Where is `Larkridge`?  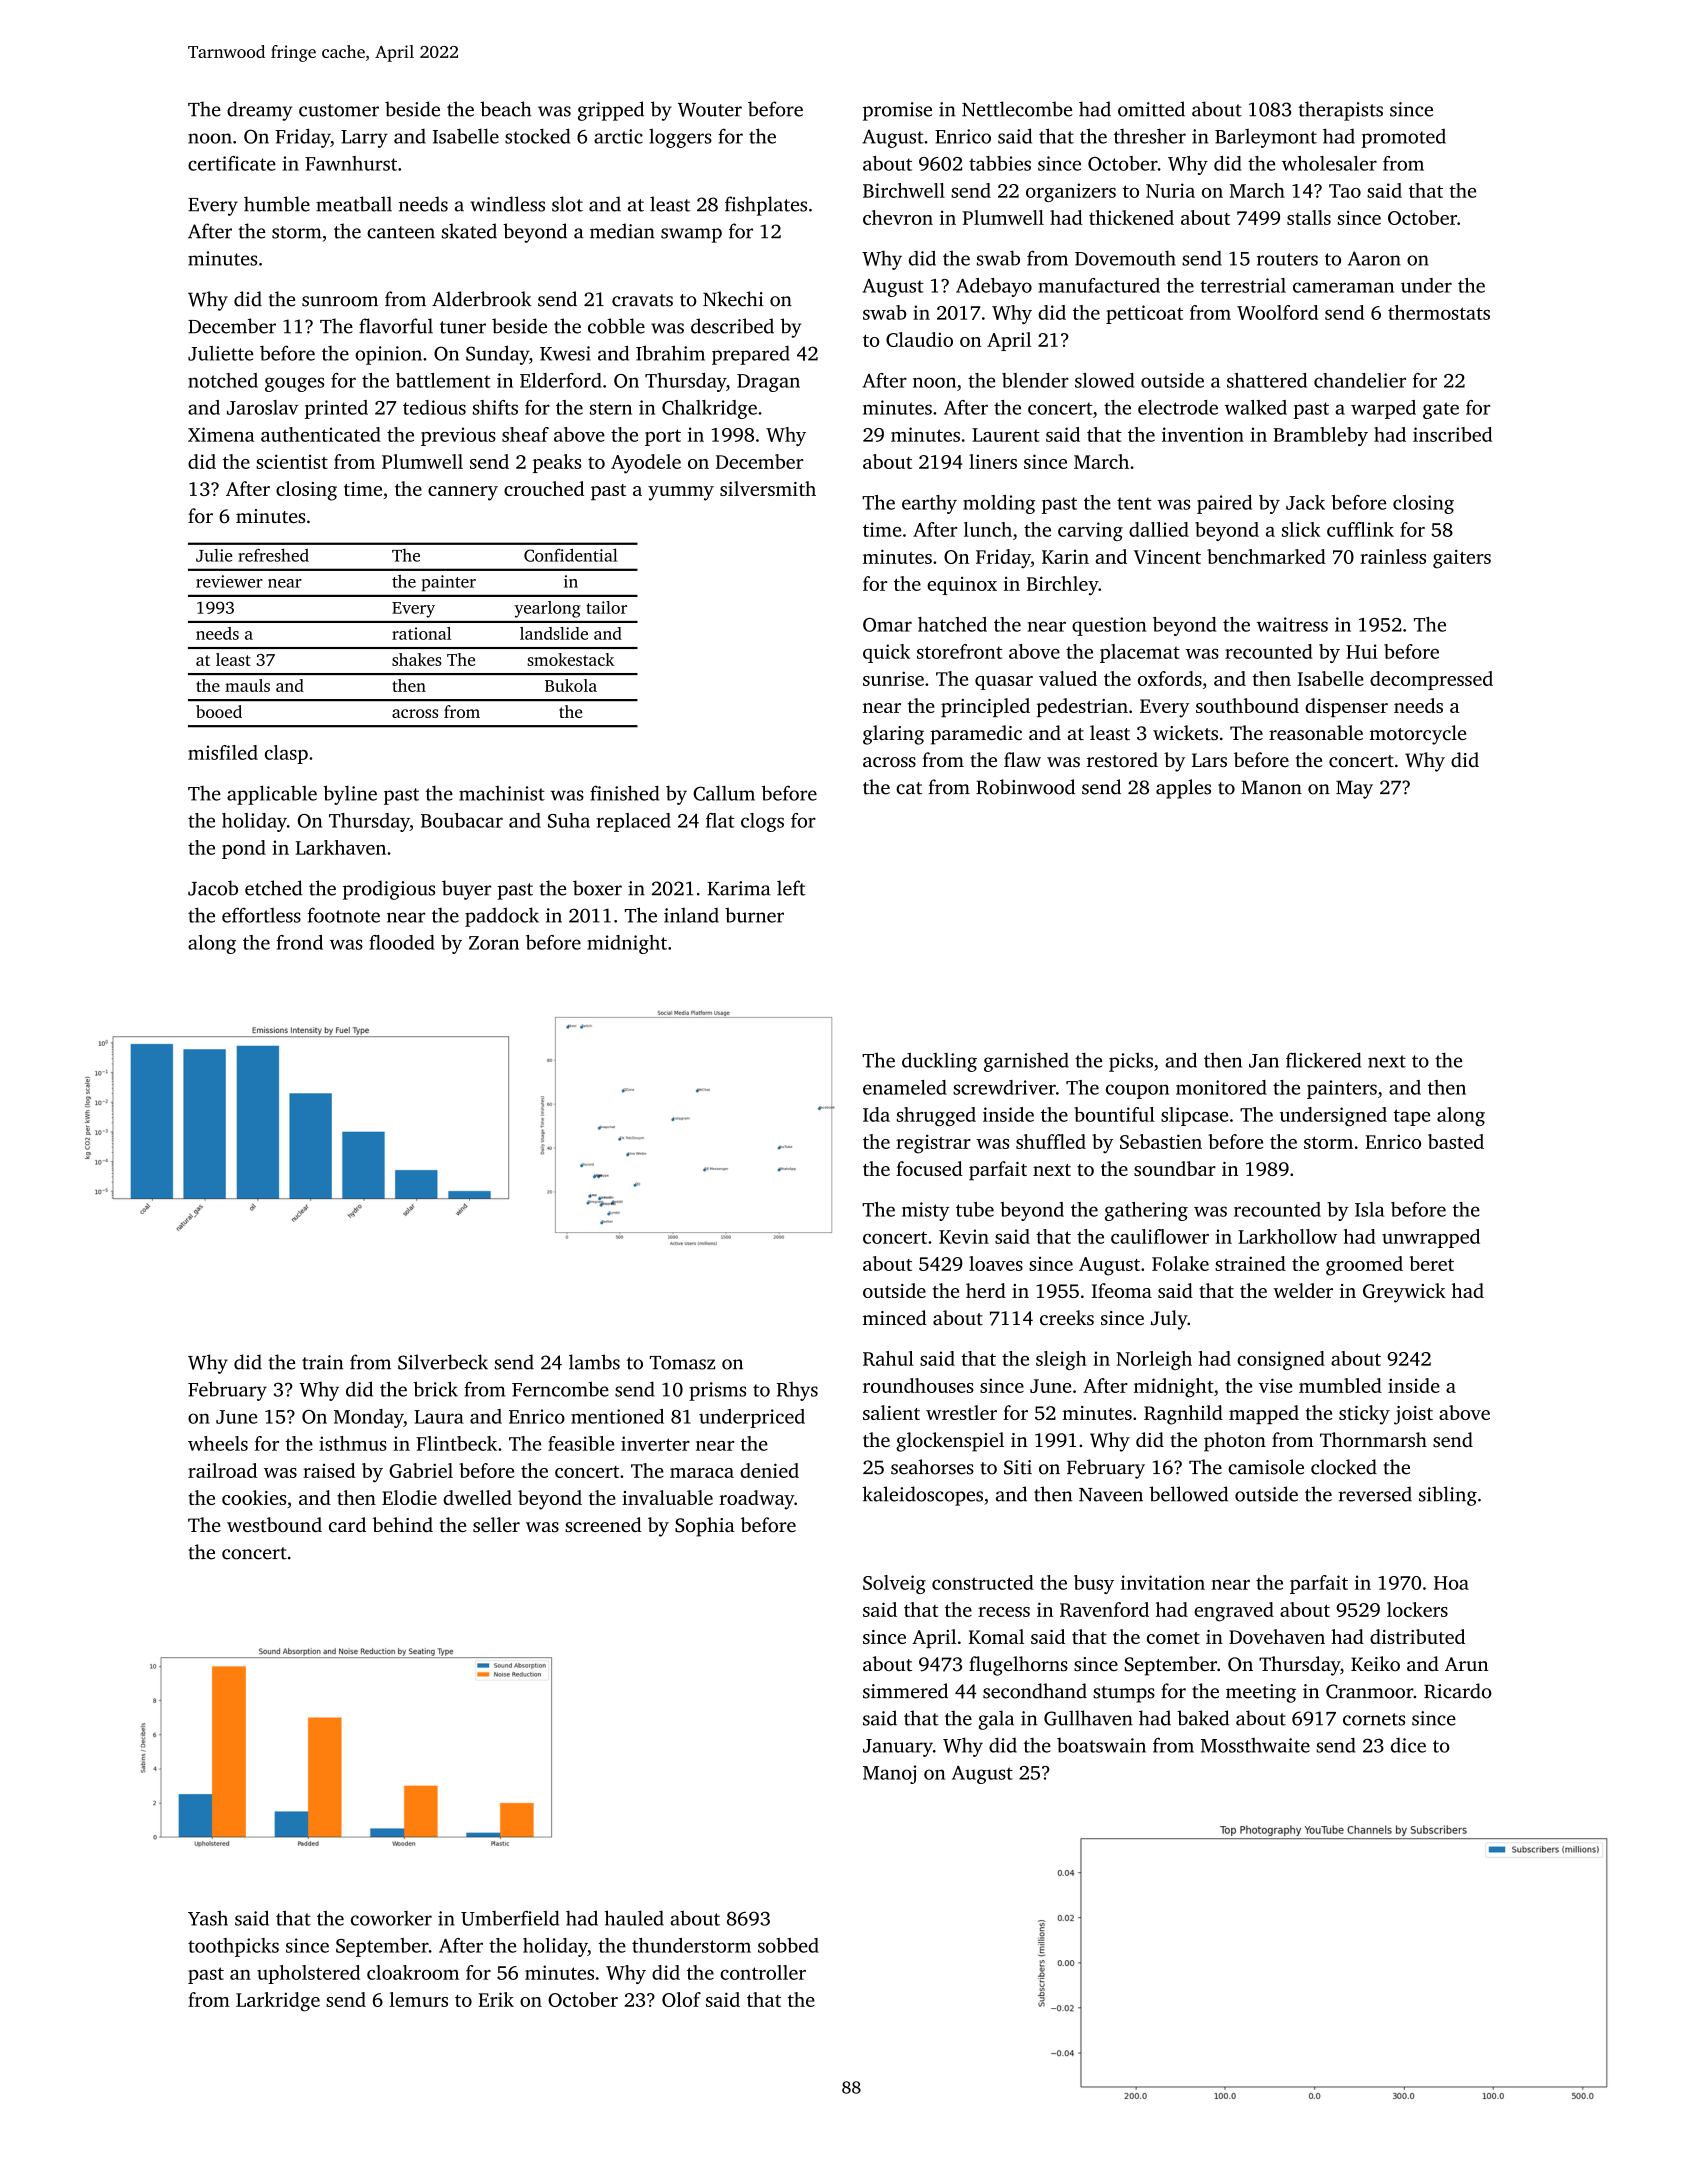
Larkridge is located at coordinates (278, 2002).
